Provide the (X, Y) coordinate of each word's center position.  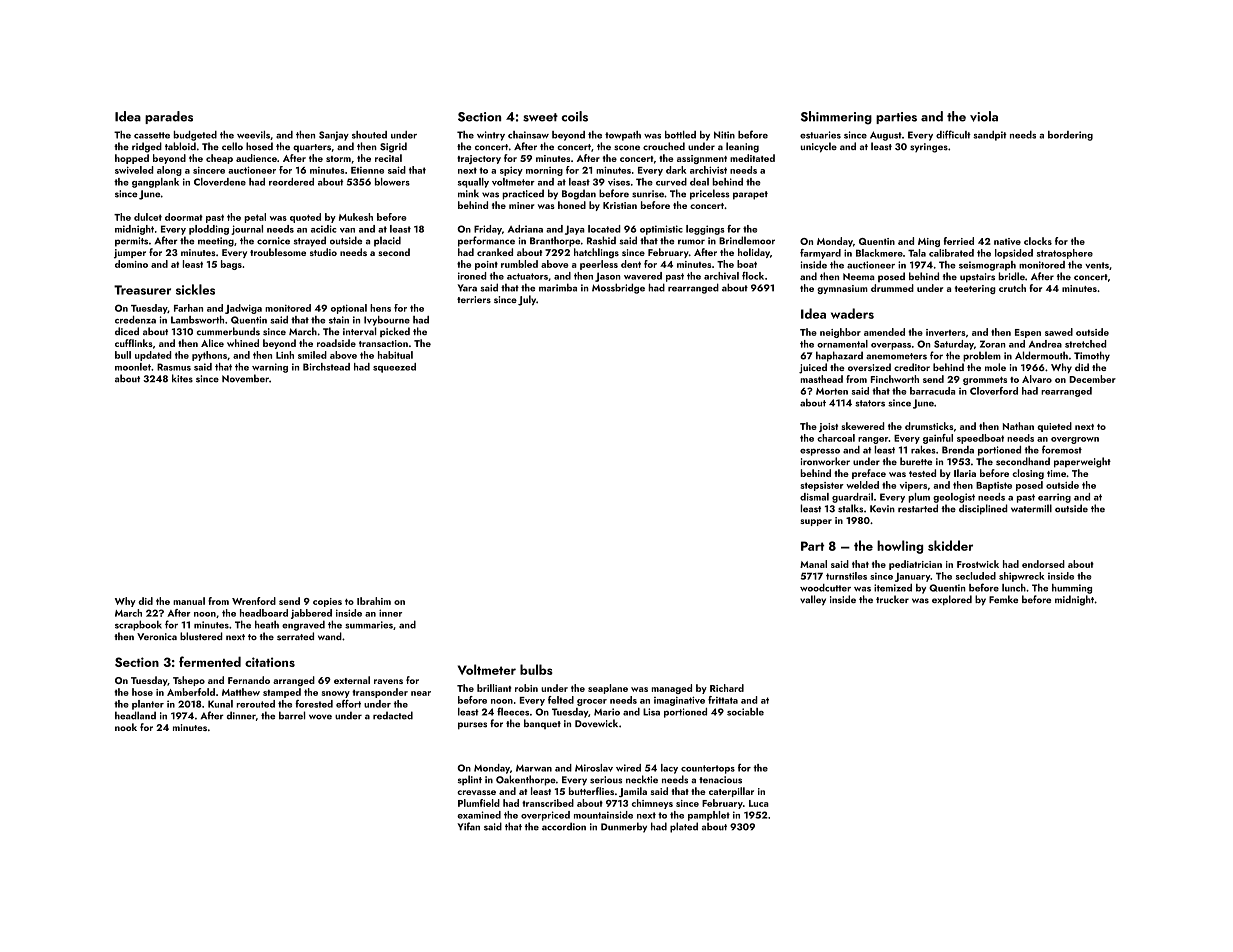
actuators (527, 276)
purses (472, 726)
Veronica (157, 636)
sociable (745, 712)
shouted (369, 135)
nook (126, 727)
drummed (892, 288)
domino (131, 264)
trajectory (479, 159)
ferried (959, 241)
